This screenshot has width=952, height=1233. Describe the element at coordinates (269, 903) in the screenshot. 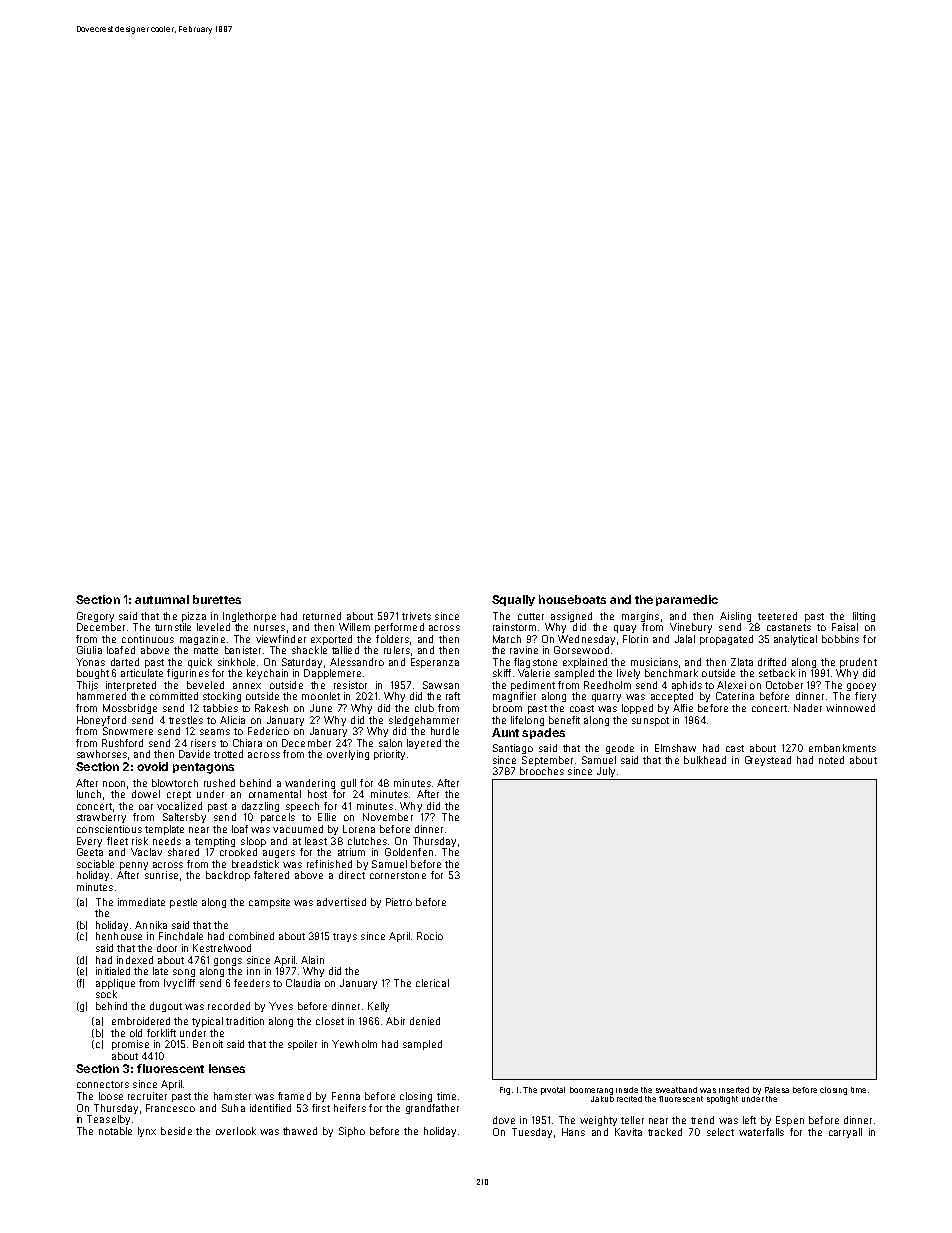

I see `campsite` at that location.
